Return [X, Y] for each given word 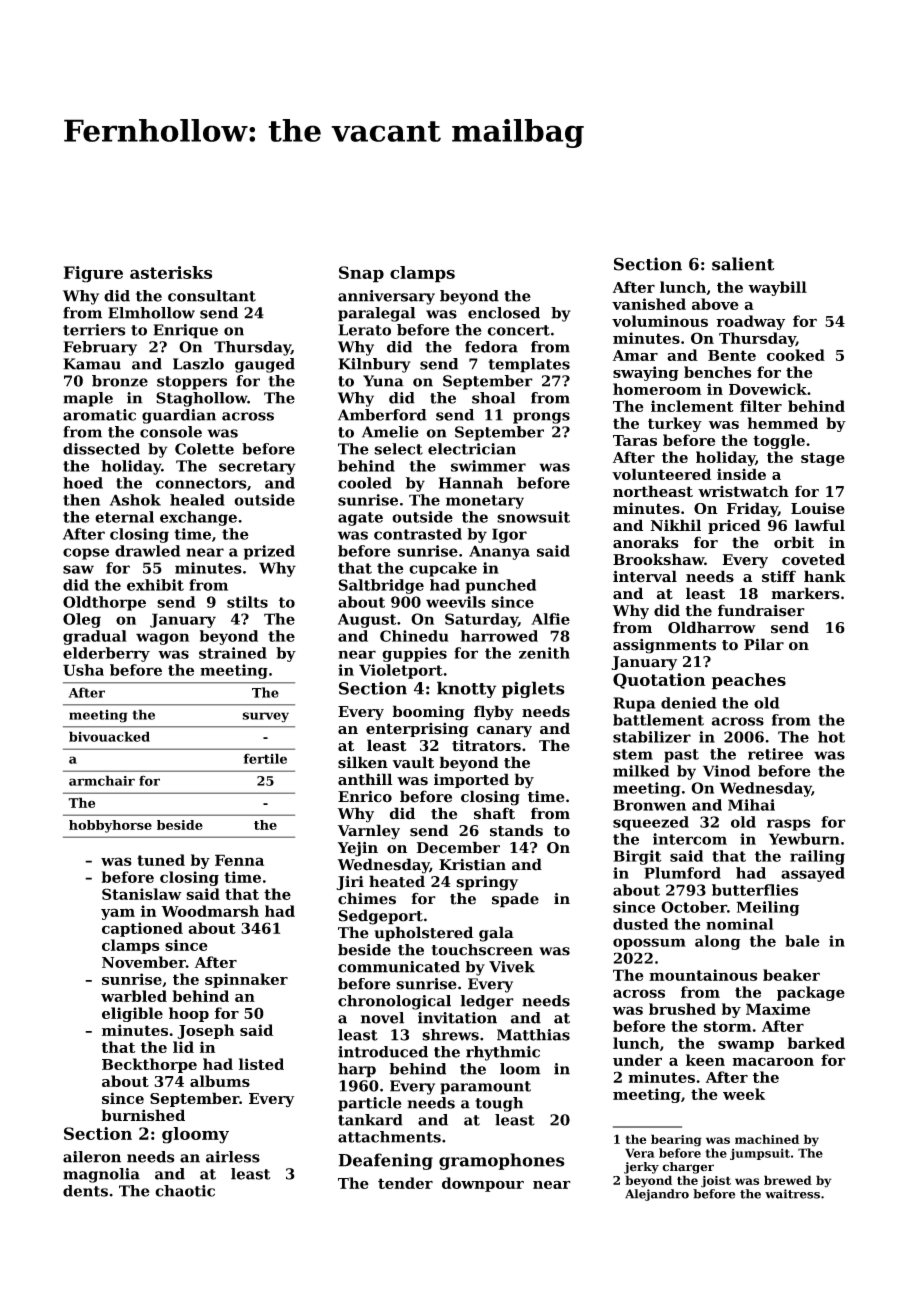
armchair [102, 780]
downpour [483, 1184]
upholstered [423, 934]
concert [518, 330]
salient [743, 264]
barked [816, 1043]
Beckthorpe [149, 1065]
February [100, 348]
